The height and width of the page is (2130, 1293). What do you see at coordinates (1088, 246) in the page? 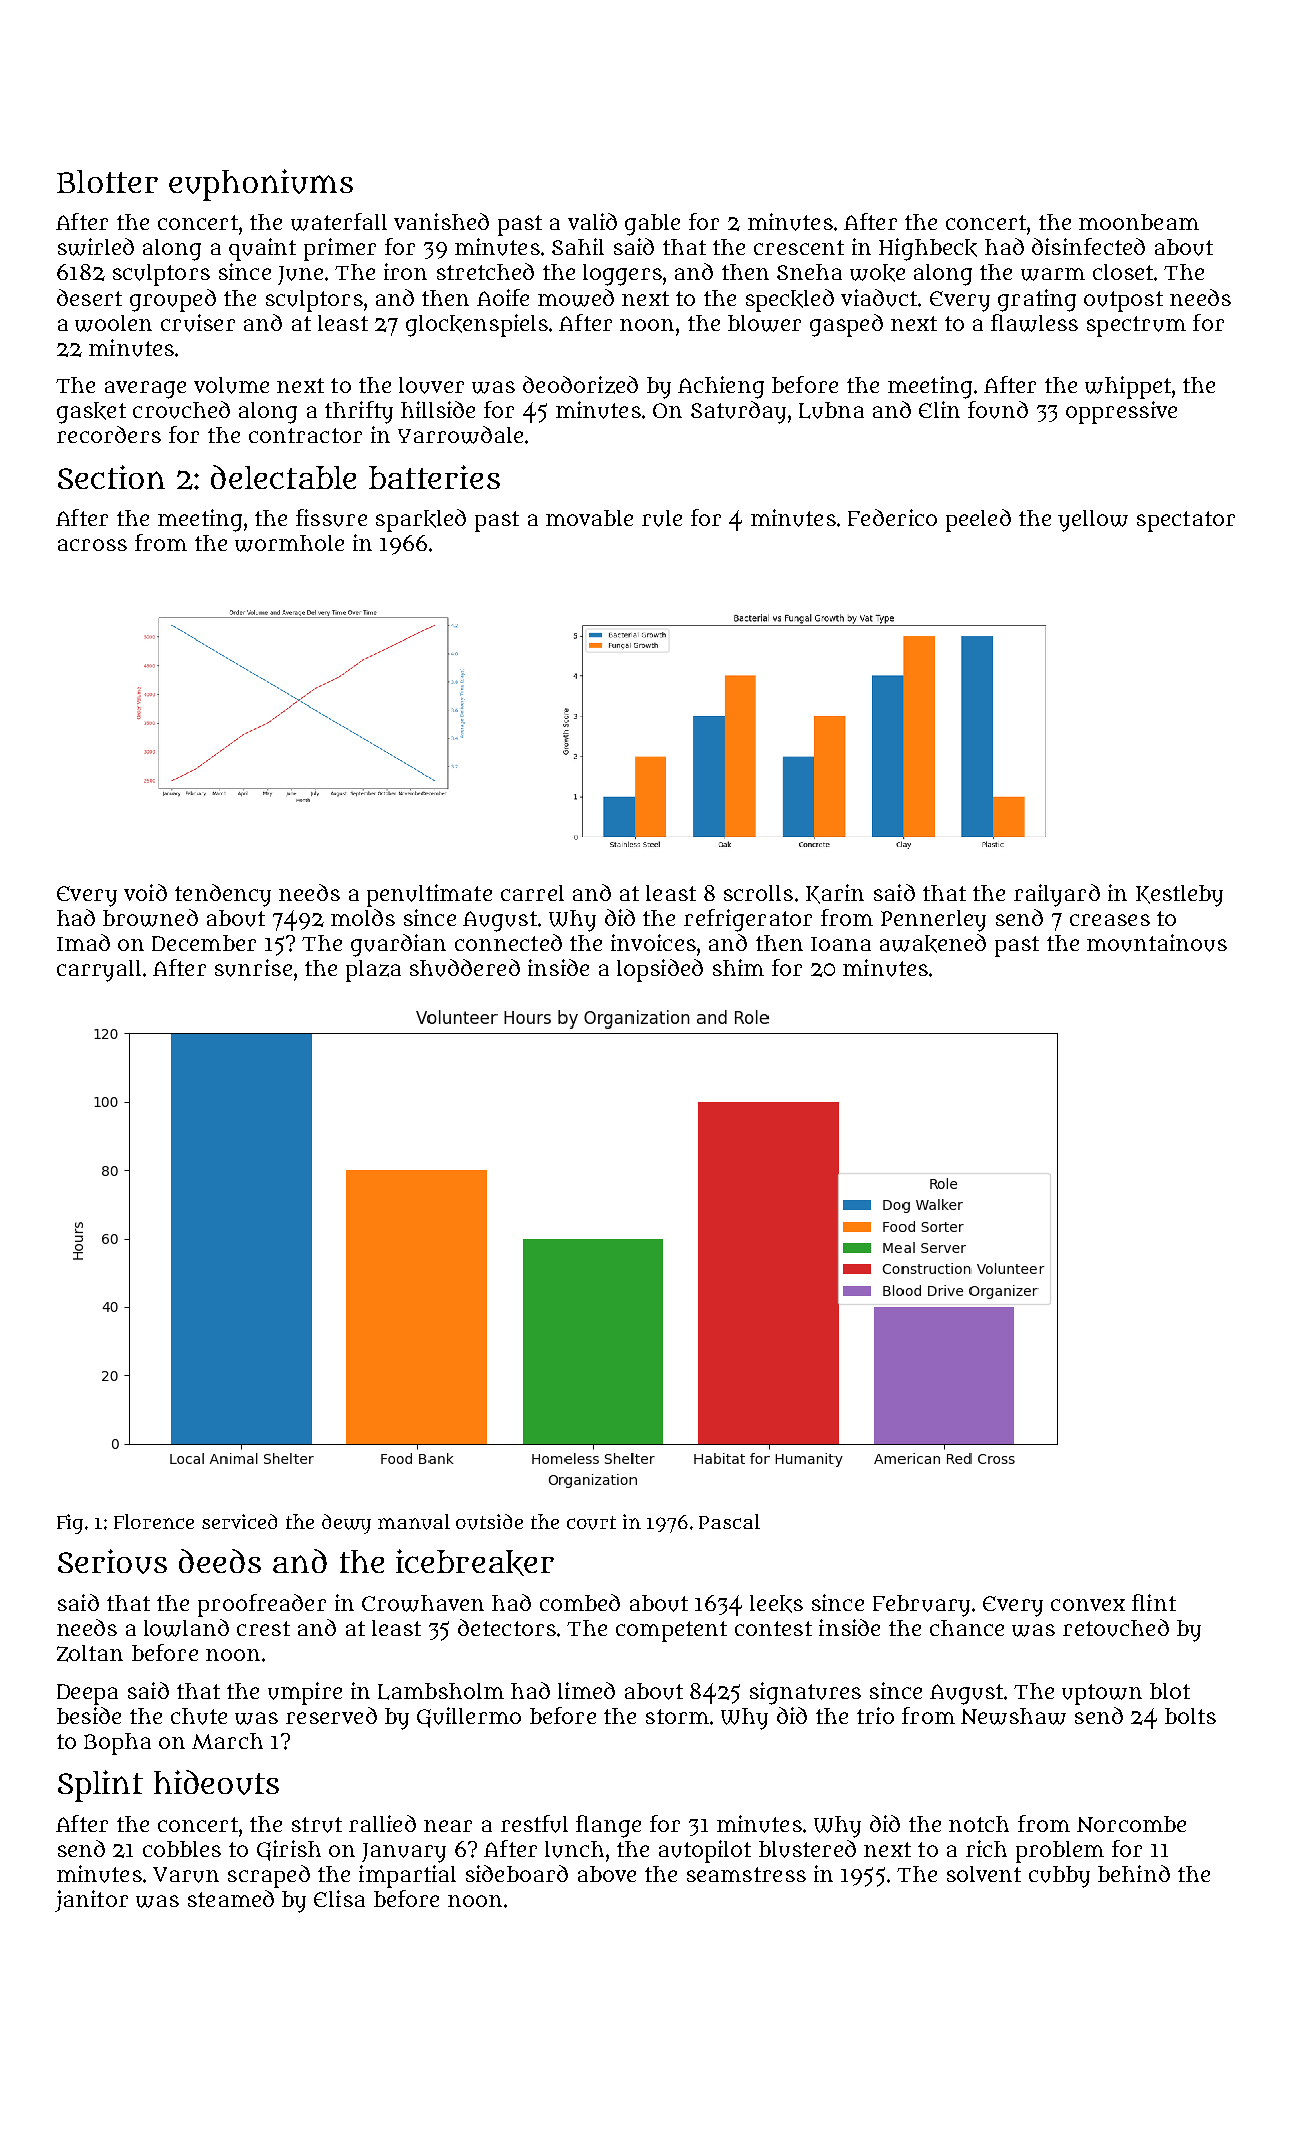
I see `disinfected` at bounding box center [1088, 246].
